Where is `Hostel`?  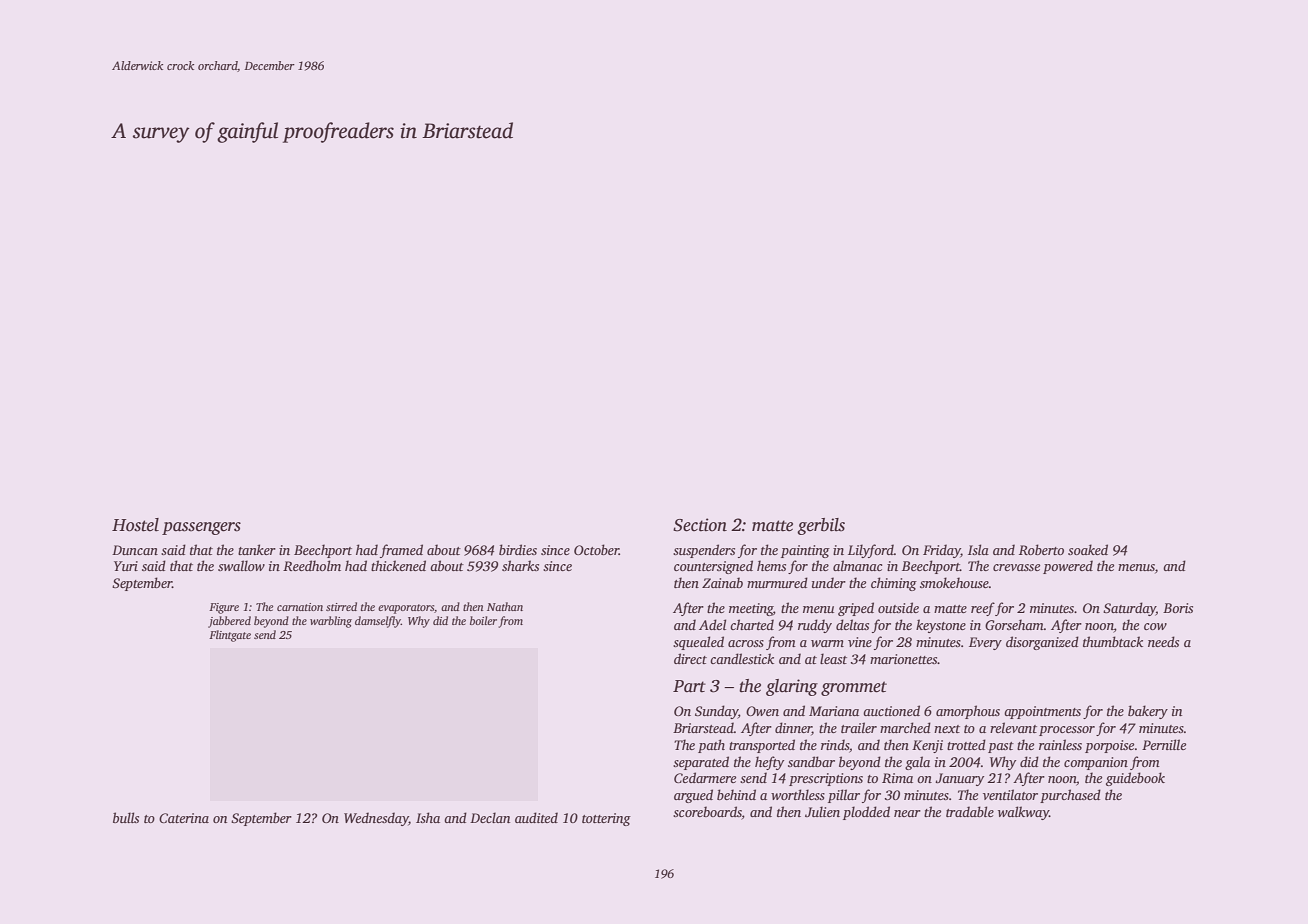 Hostel is located at coordinates (135, 525).
